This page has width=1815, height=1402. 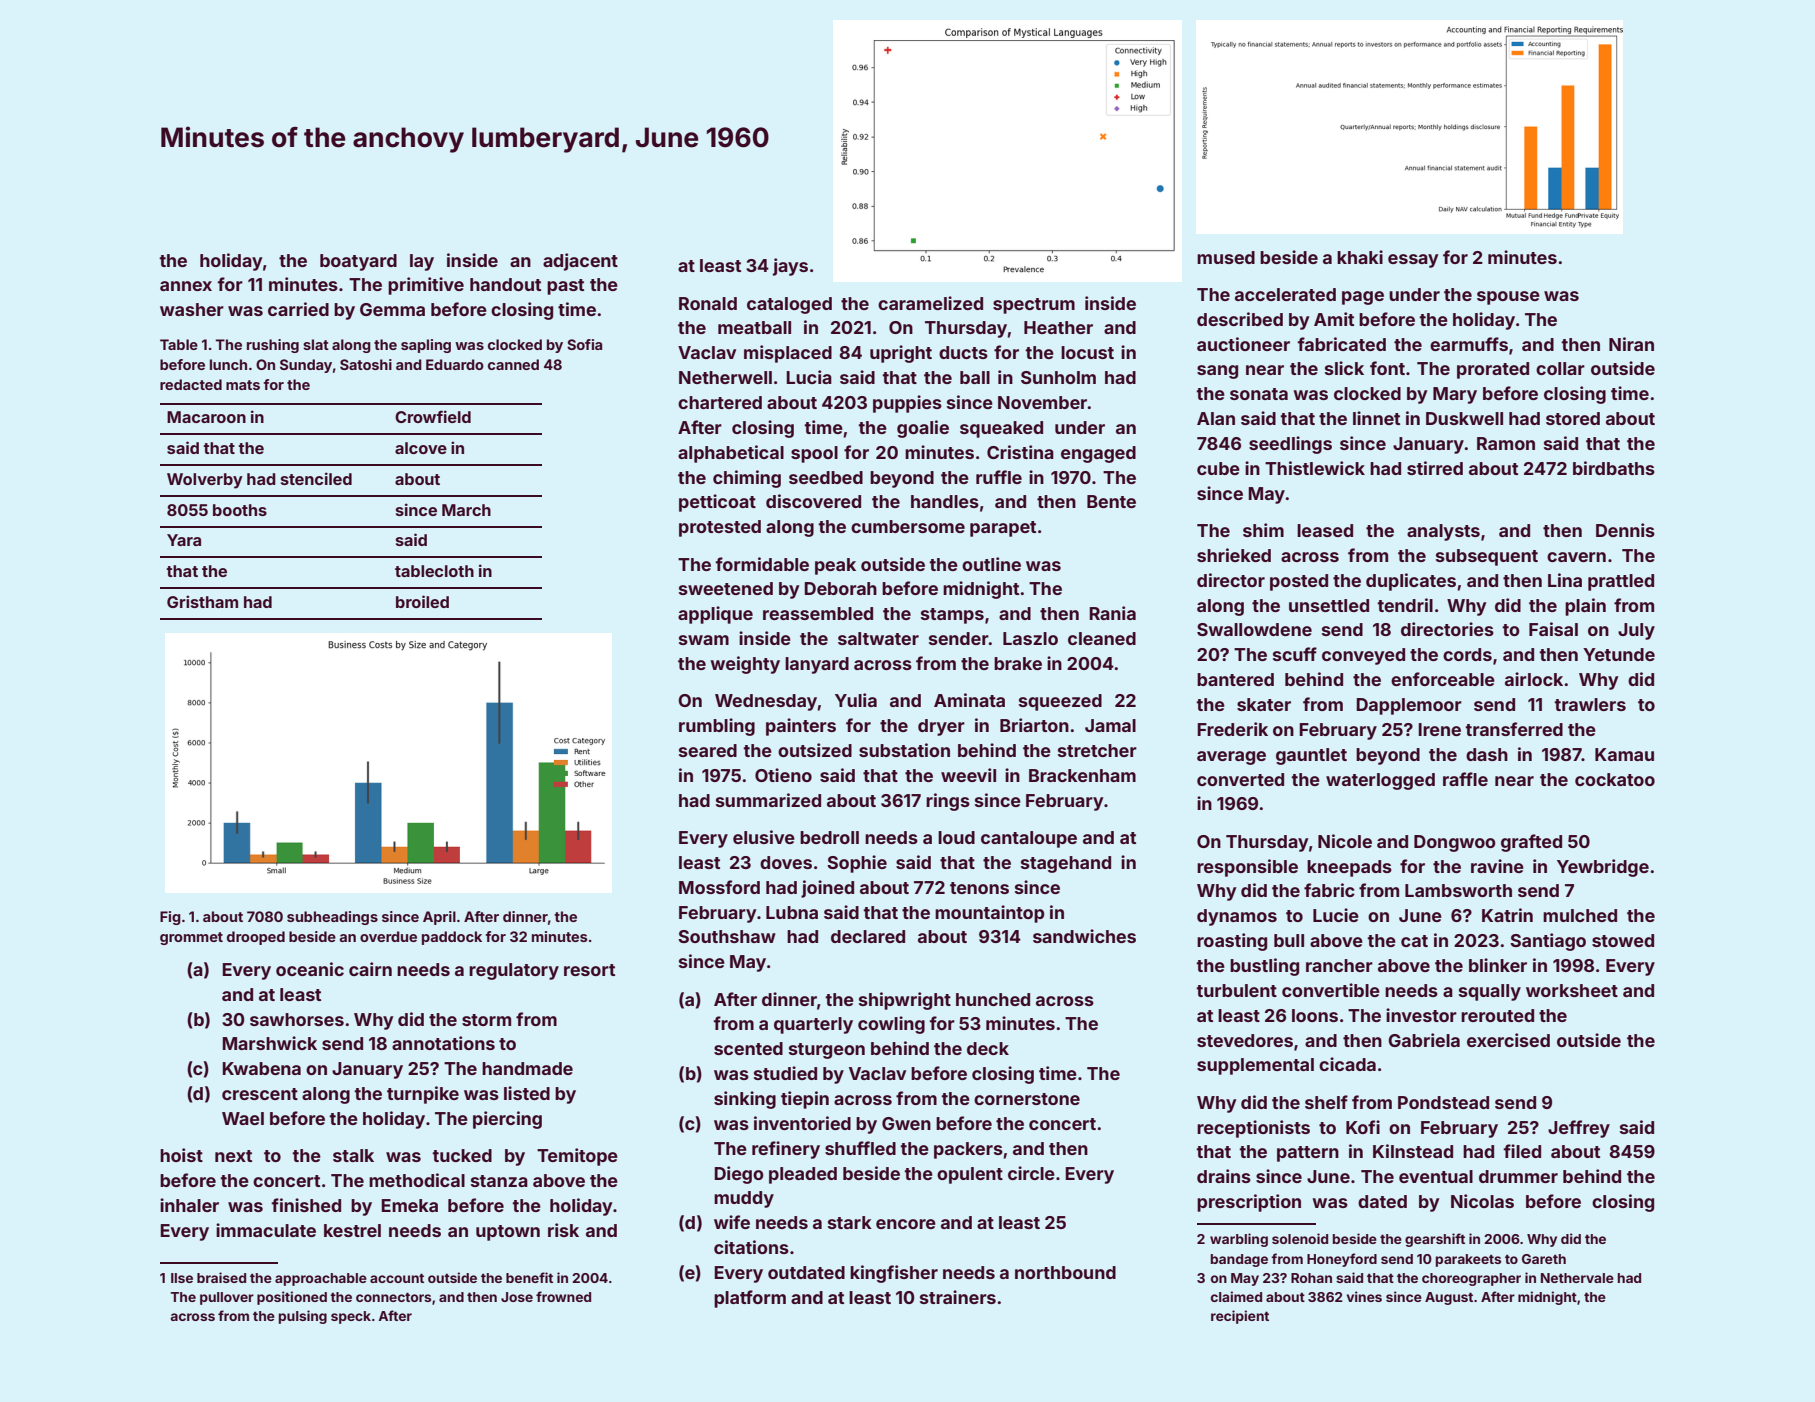 I want to click on platform, so click(x=750, y=1299).
